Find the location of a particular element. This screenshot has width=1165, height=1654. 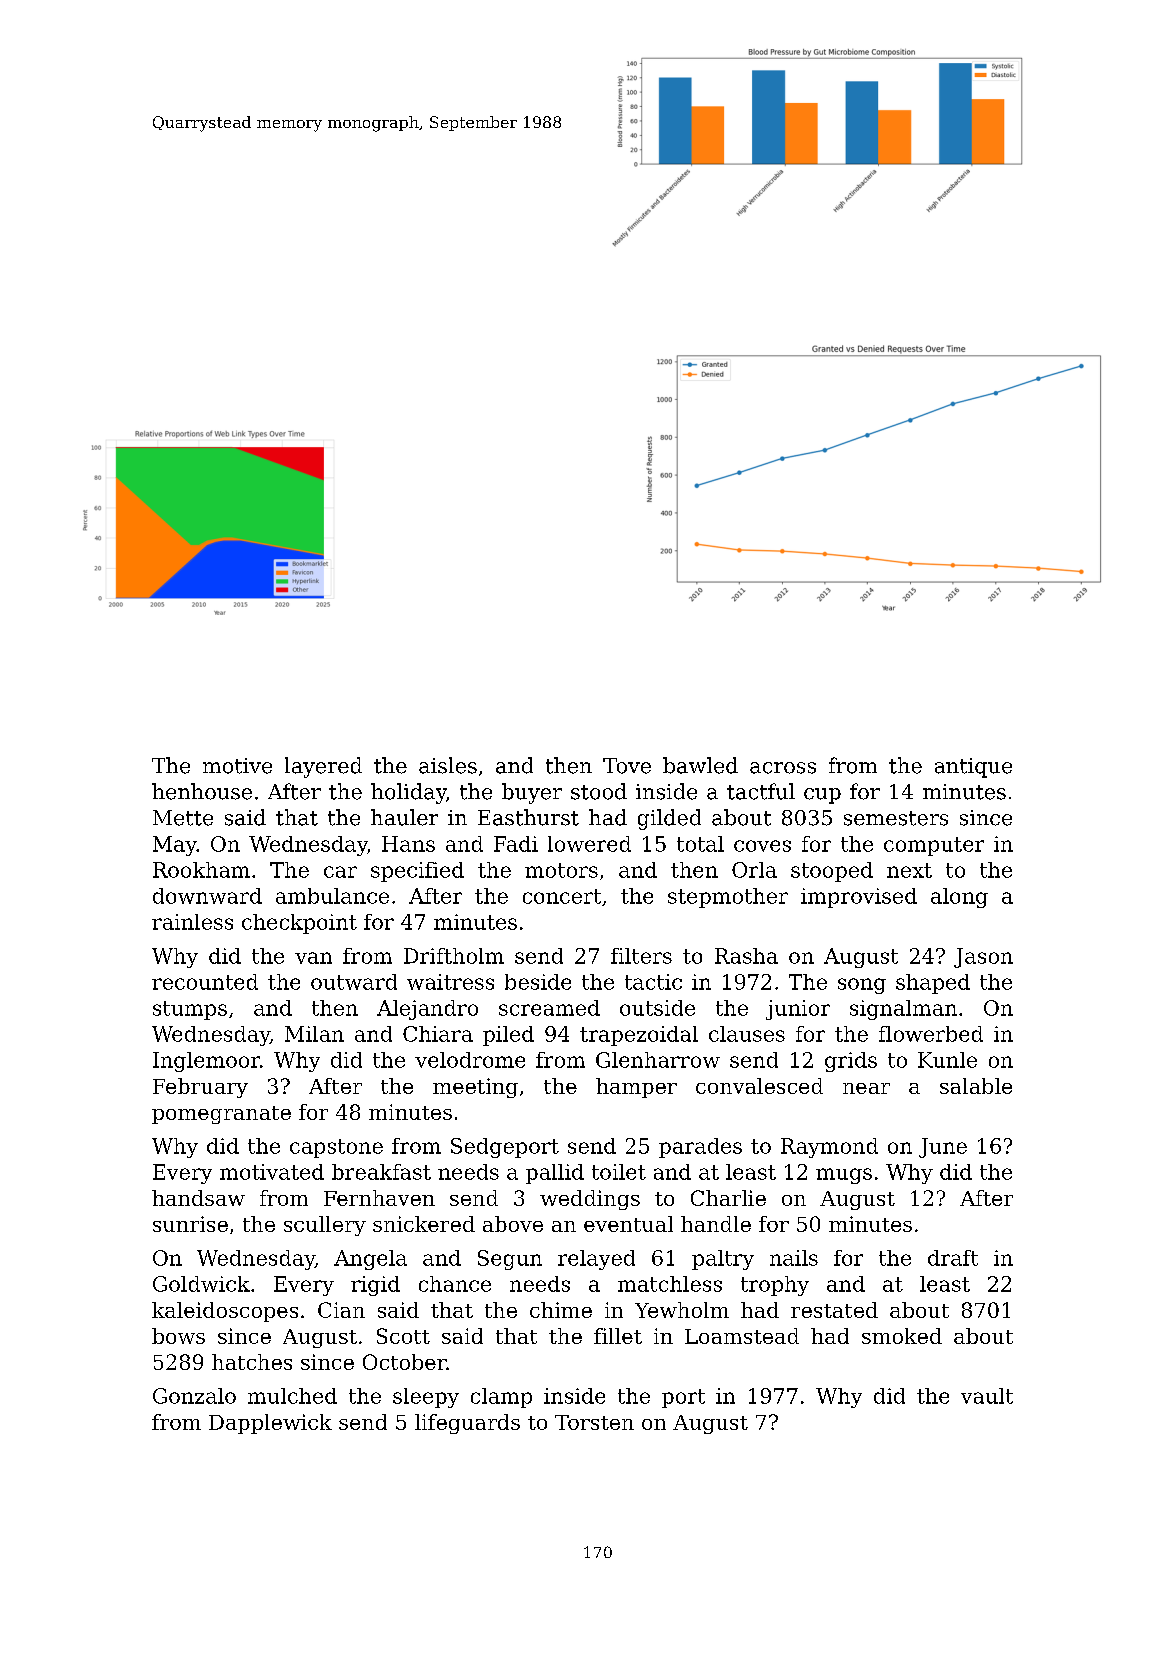

capstone is located at coordinates (336, 1148).
